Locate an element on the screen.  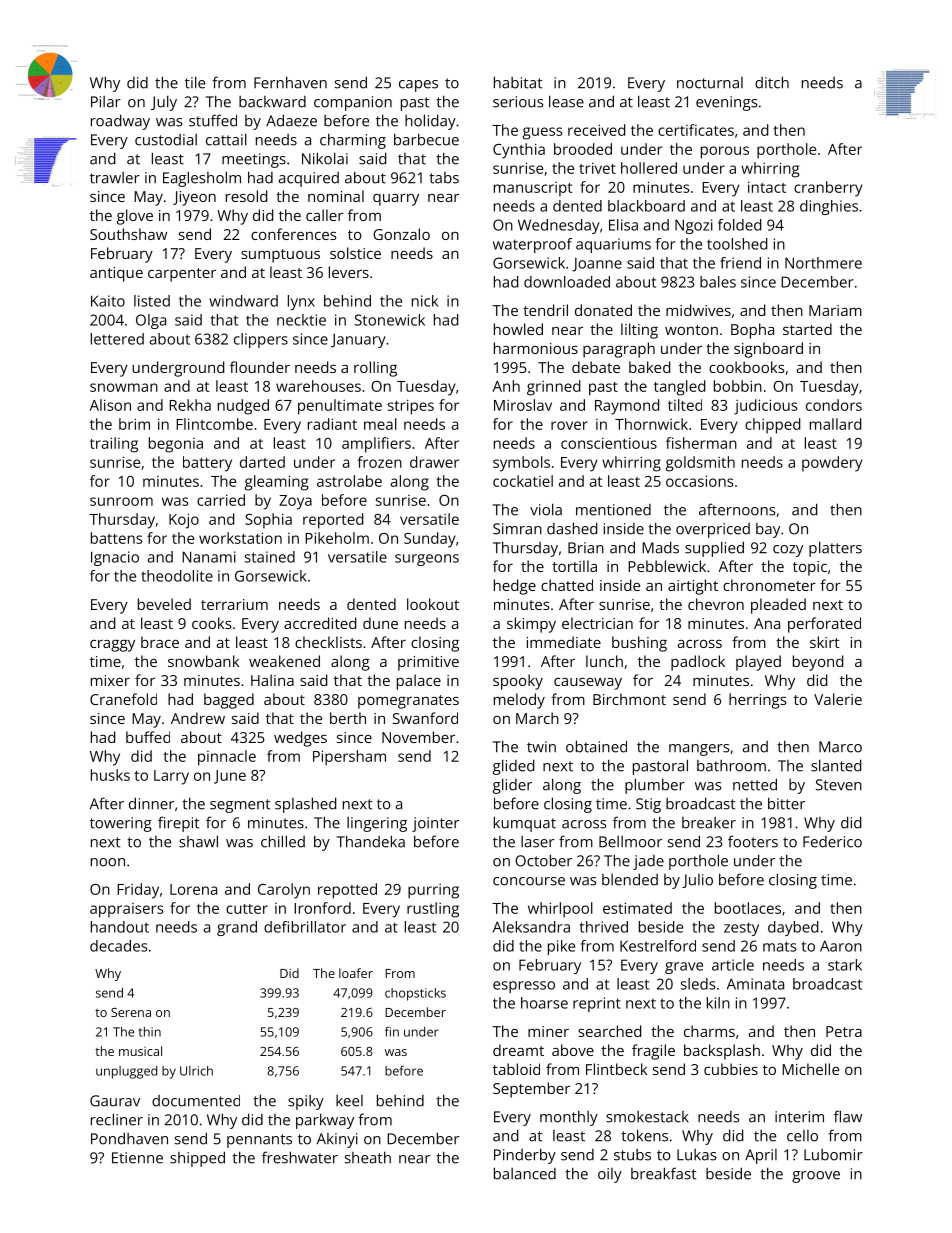
cooks is located at coordinates (211, 623).
